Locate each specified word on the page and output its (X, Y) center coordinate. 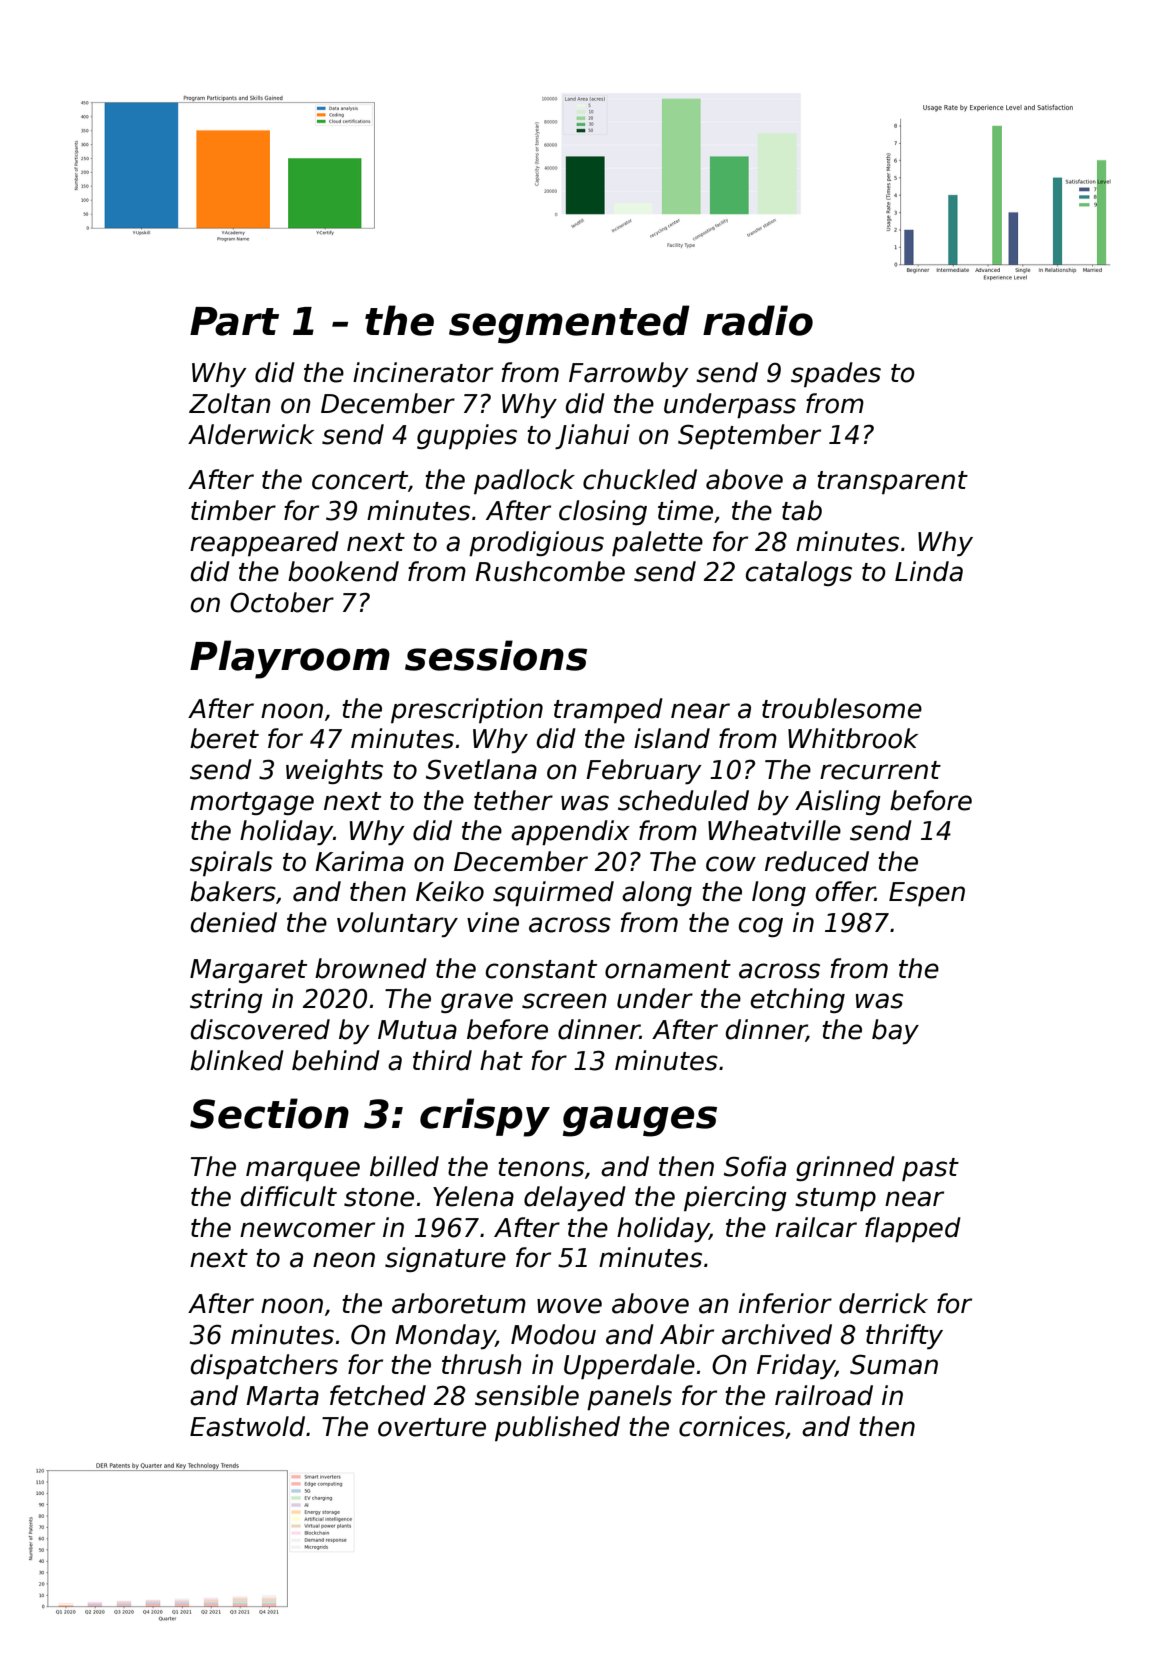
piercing (735, 1198)
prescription (467, 710)
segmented (569, 324)
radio (758, 320)
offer (845, 891)
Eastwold (247, 1426)
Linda (929, 571)
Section (269, 1113)
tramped (608, 710)
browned (371, 968)
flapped (913, 1229)
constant (541, 969)
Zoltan (230, 403)
